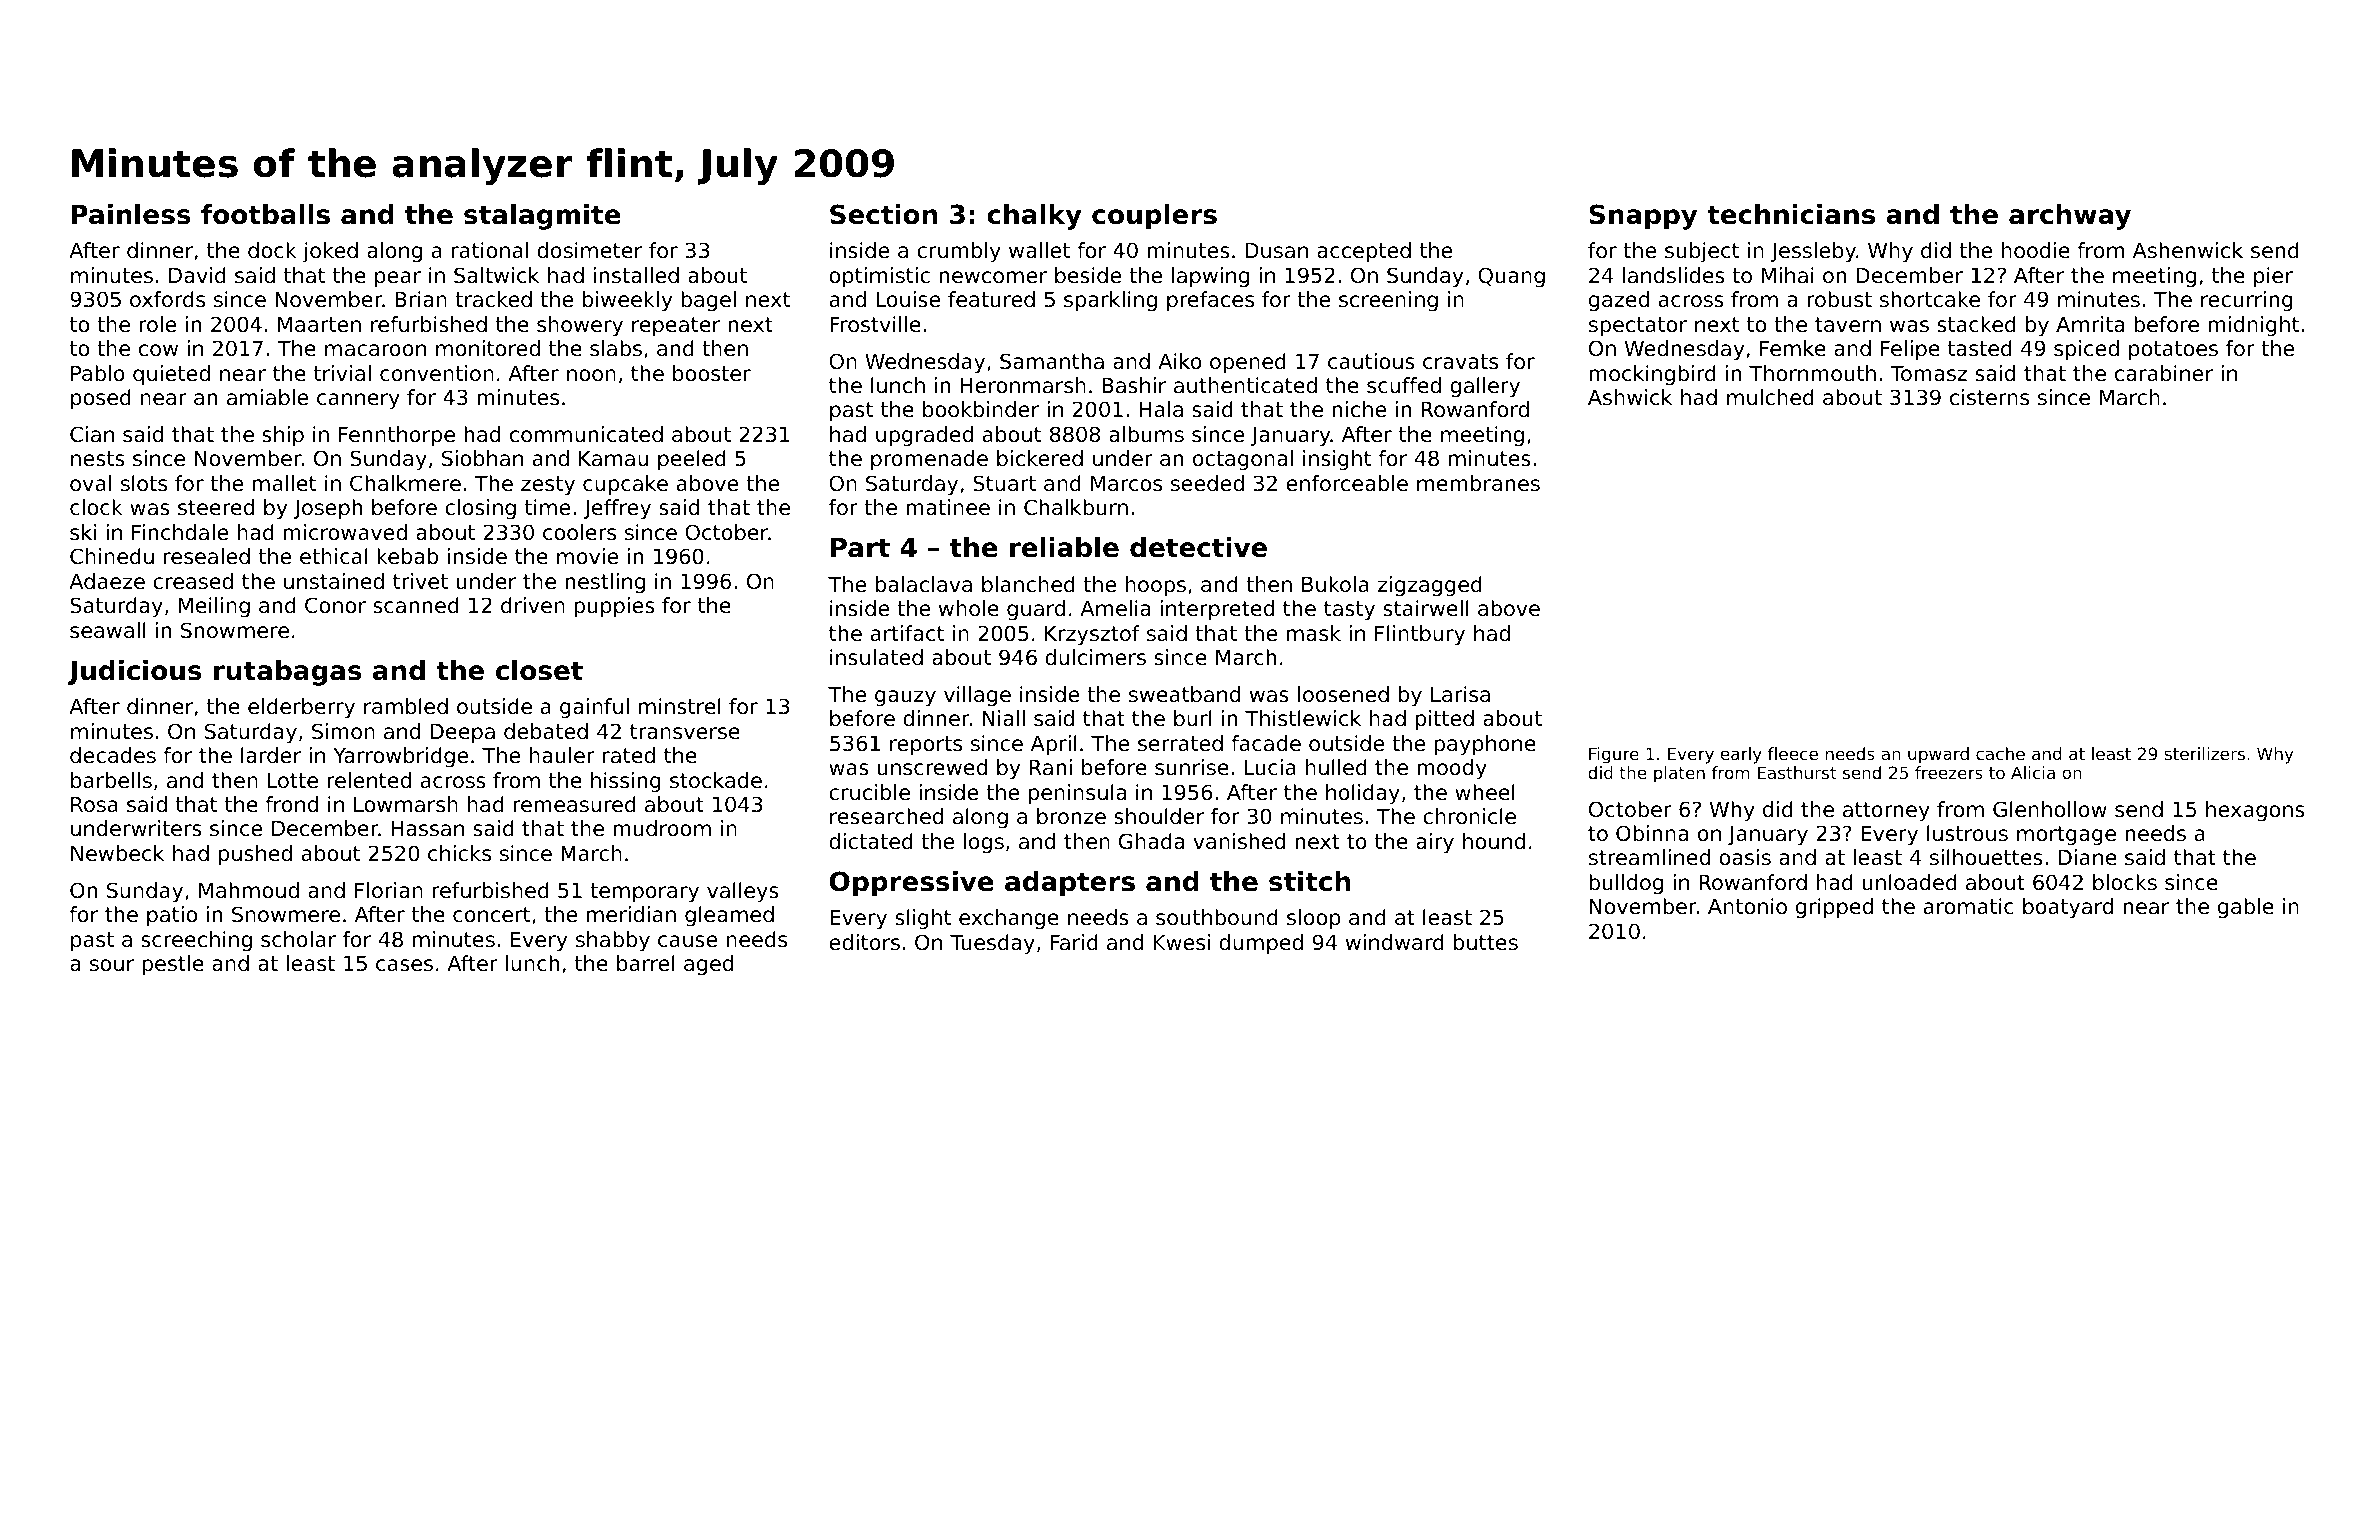  I want to click on cases, so click(404, 965).
